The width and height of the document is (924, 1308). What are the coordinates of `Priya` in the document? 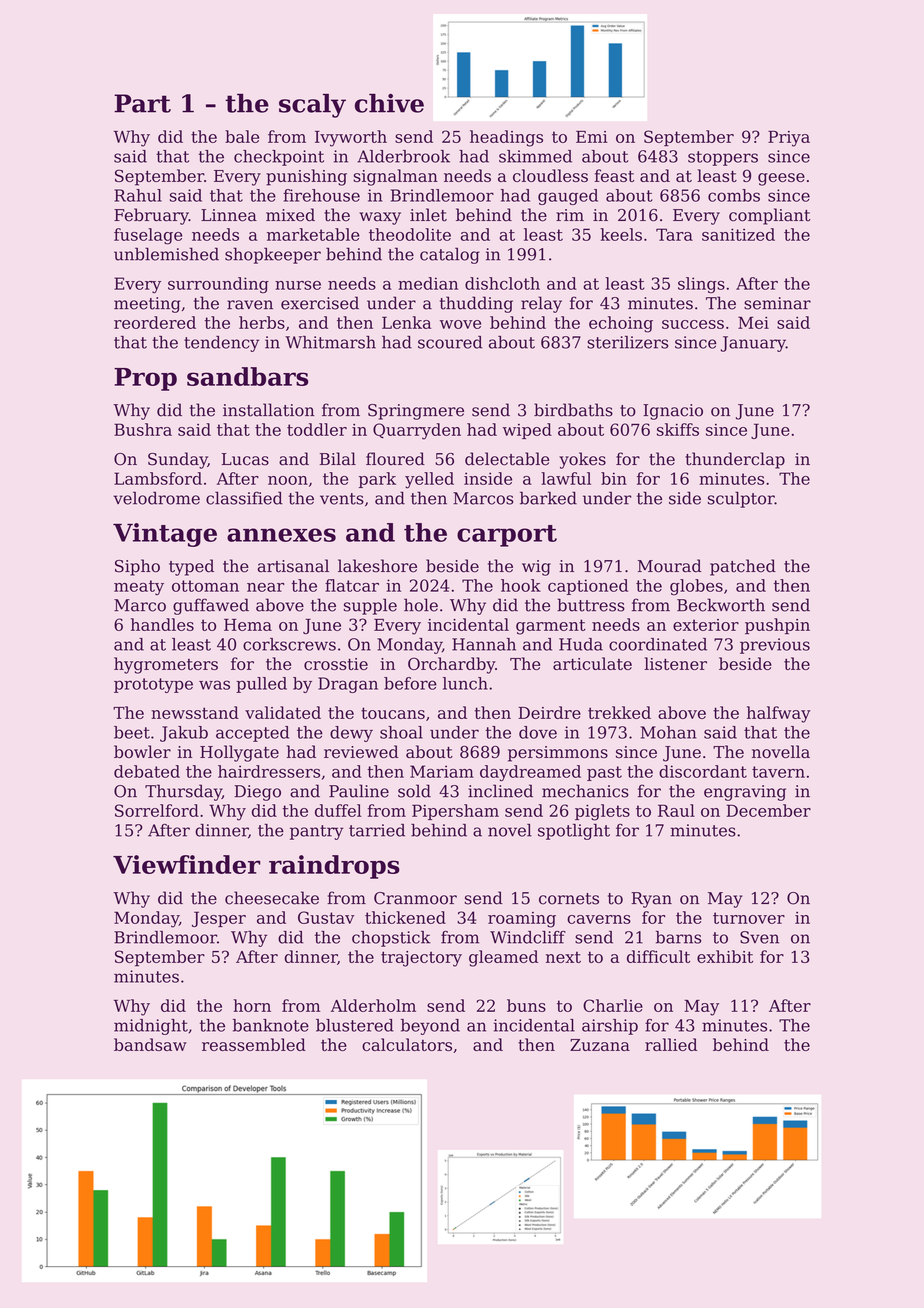 It's located at (789, 139).
